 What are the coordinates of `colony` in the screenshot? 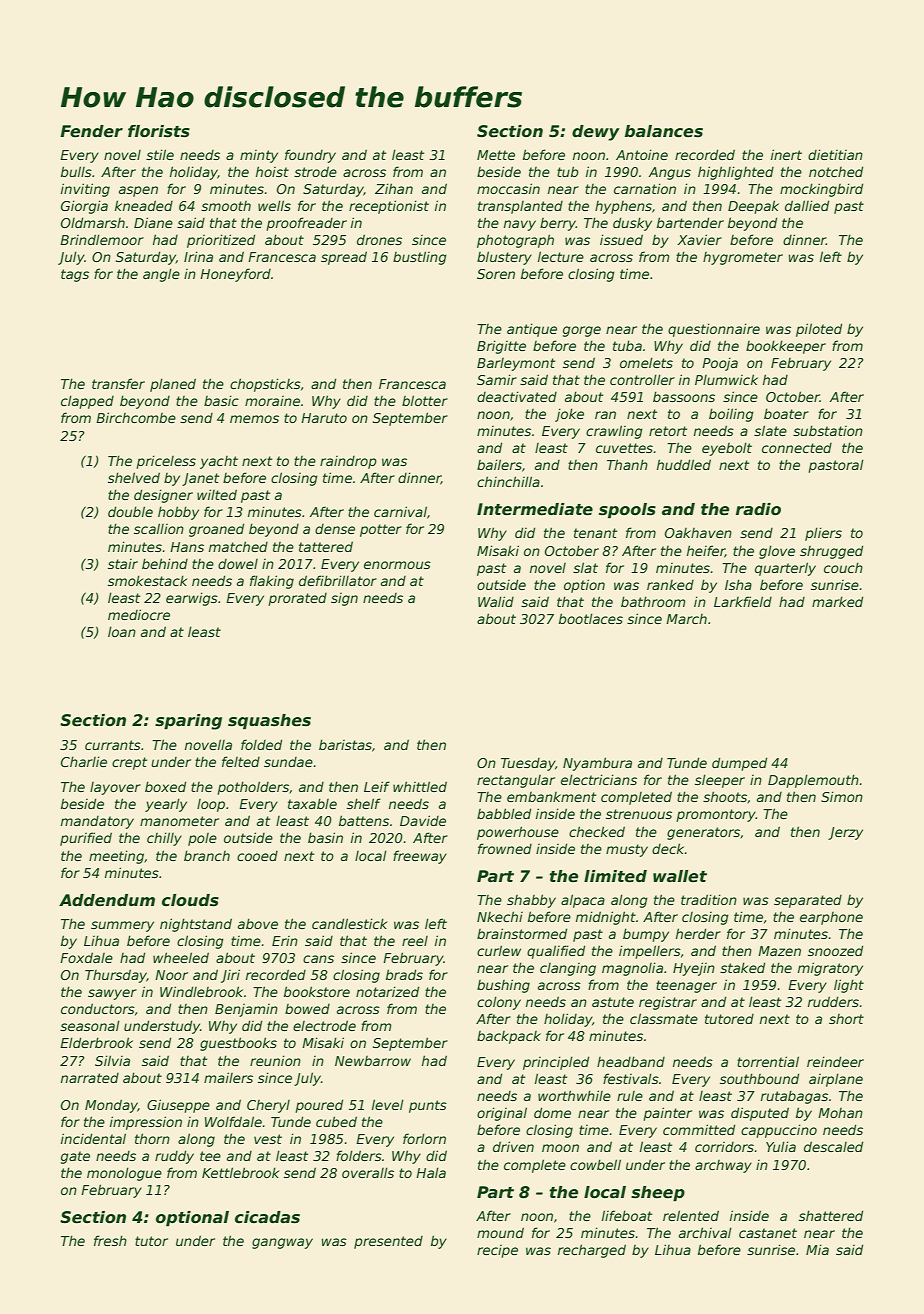 It's located at (499, 1003).
